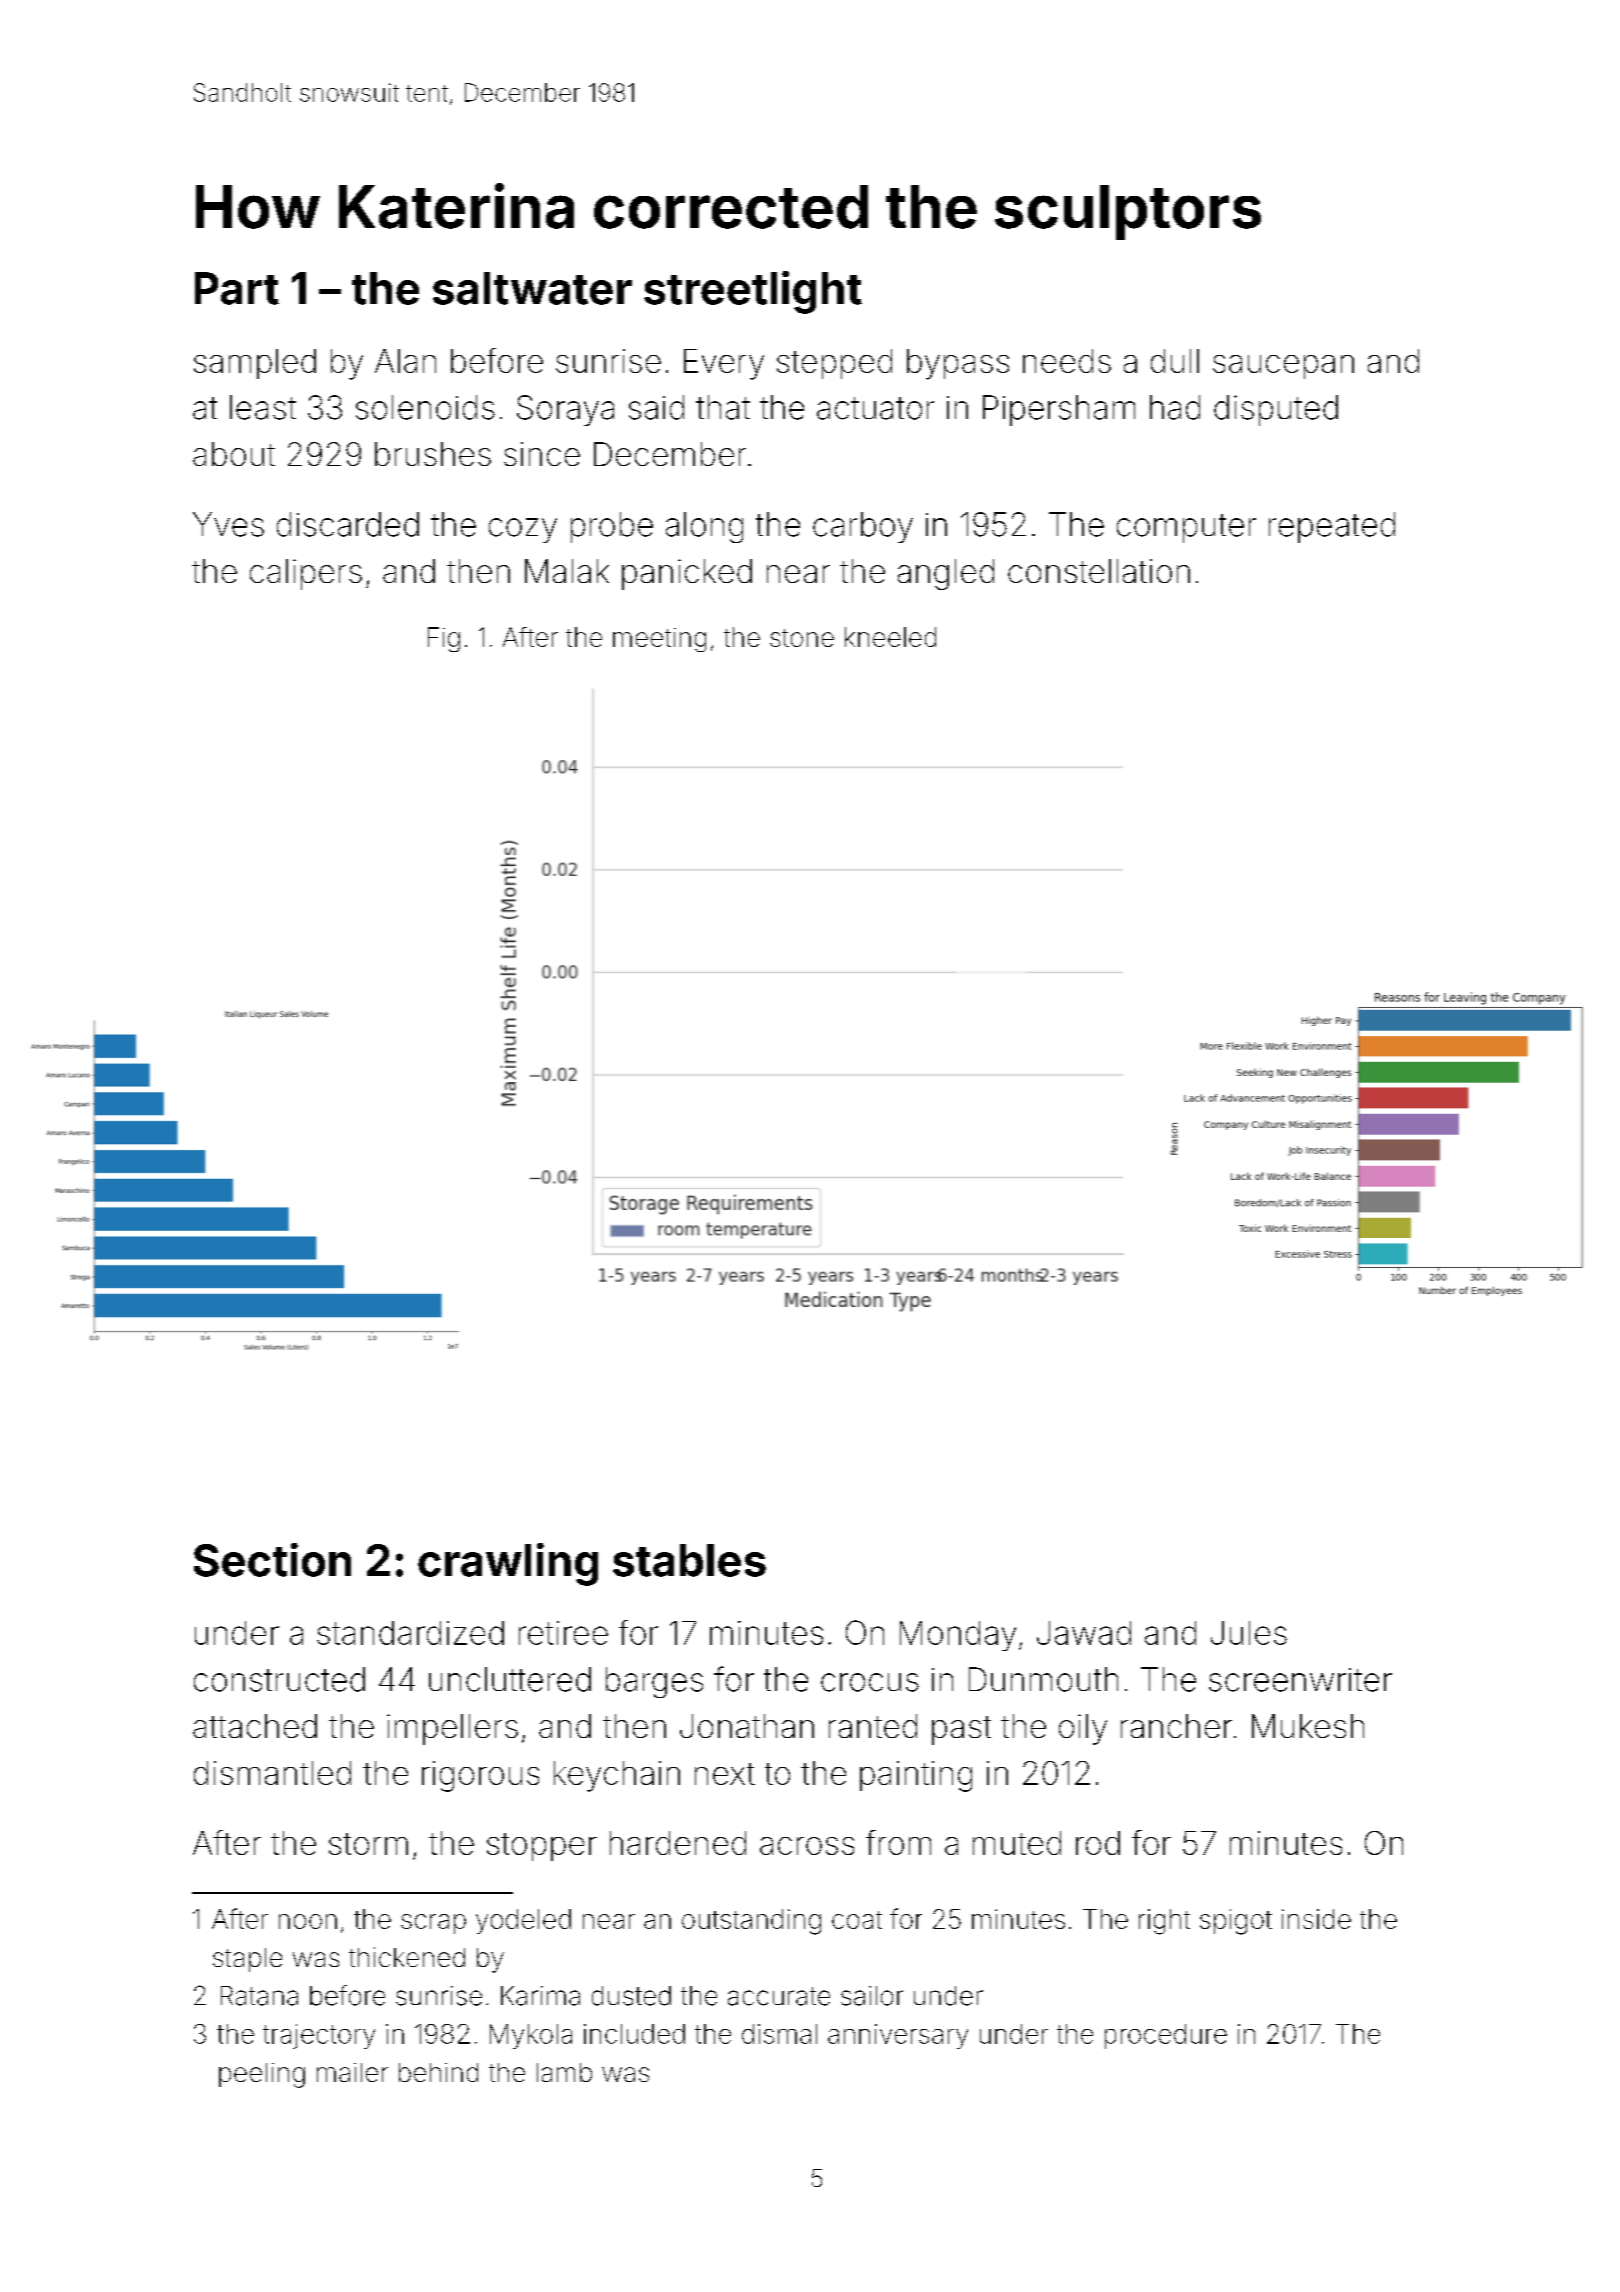 This screenshot has width=1620, height=2292. What do you see at coordinates (234, 454) in the screenshot?
I see `about` at bounding box center [234, 454].
